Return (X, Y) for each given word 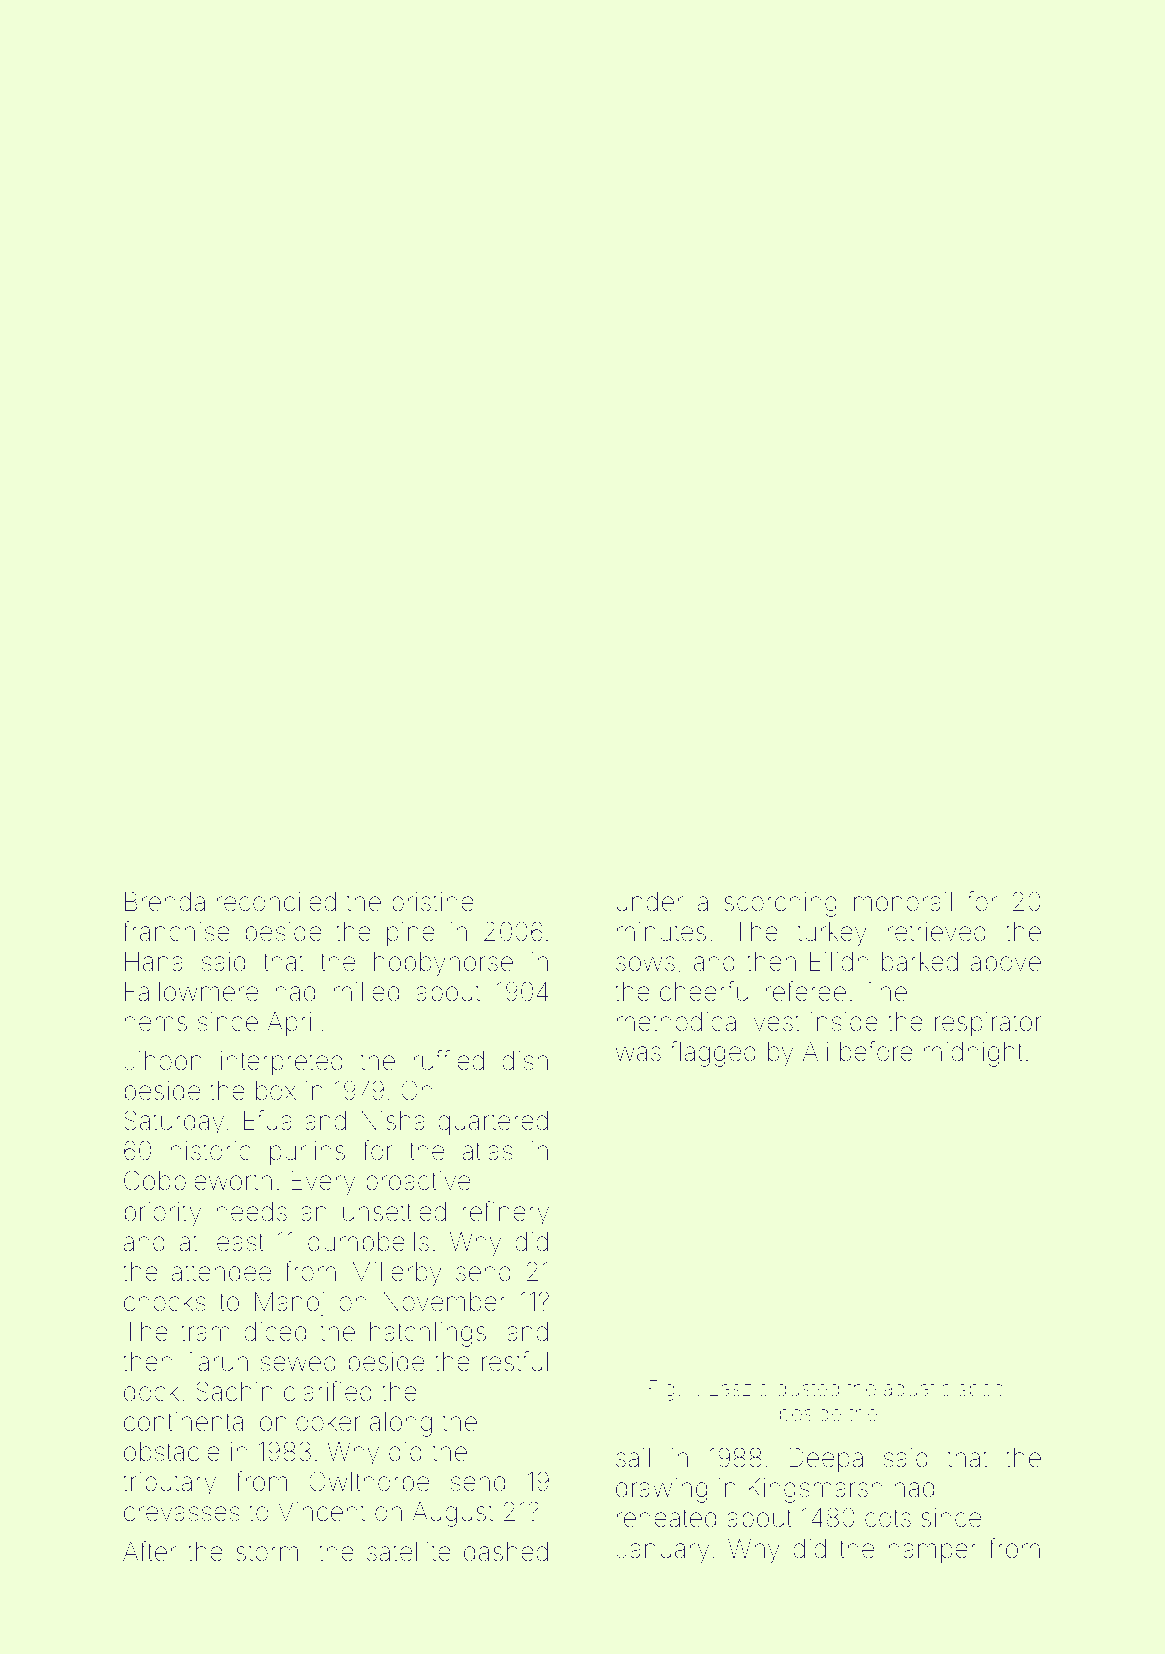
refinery (505, 1214)
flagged (713, 1054)
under (650, 902)
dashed (506, 1552)
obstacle (172, 1452)
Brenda (165, 902)
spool (983, 1390)
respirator (988, 1024)
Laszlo (739, 1388)
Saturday (174, 1123)
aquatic (917, 1390)
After (149, 1551)
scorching (780, 904)
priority (163, 1214)
